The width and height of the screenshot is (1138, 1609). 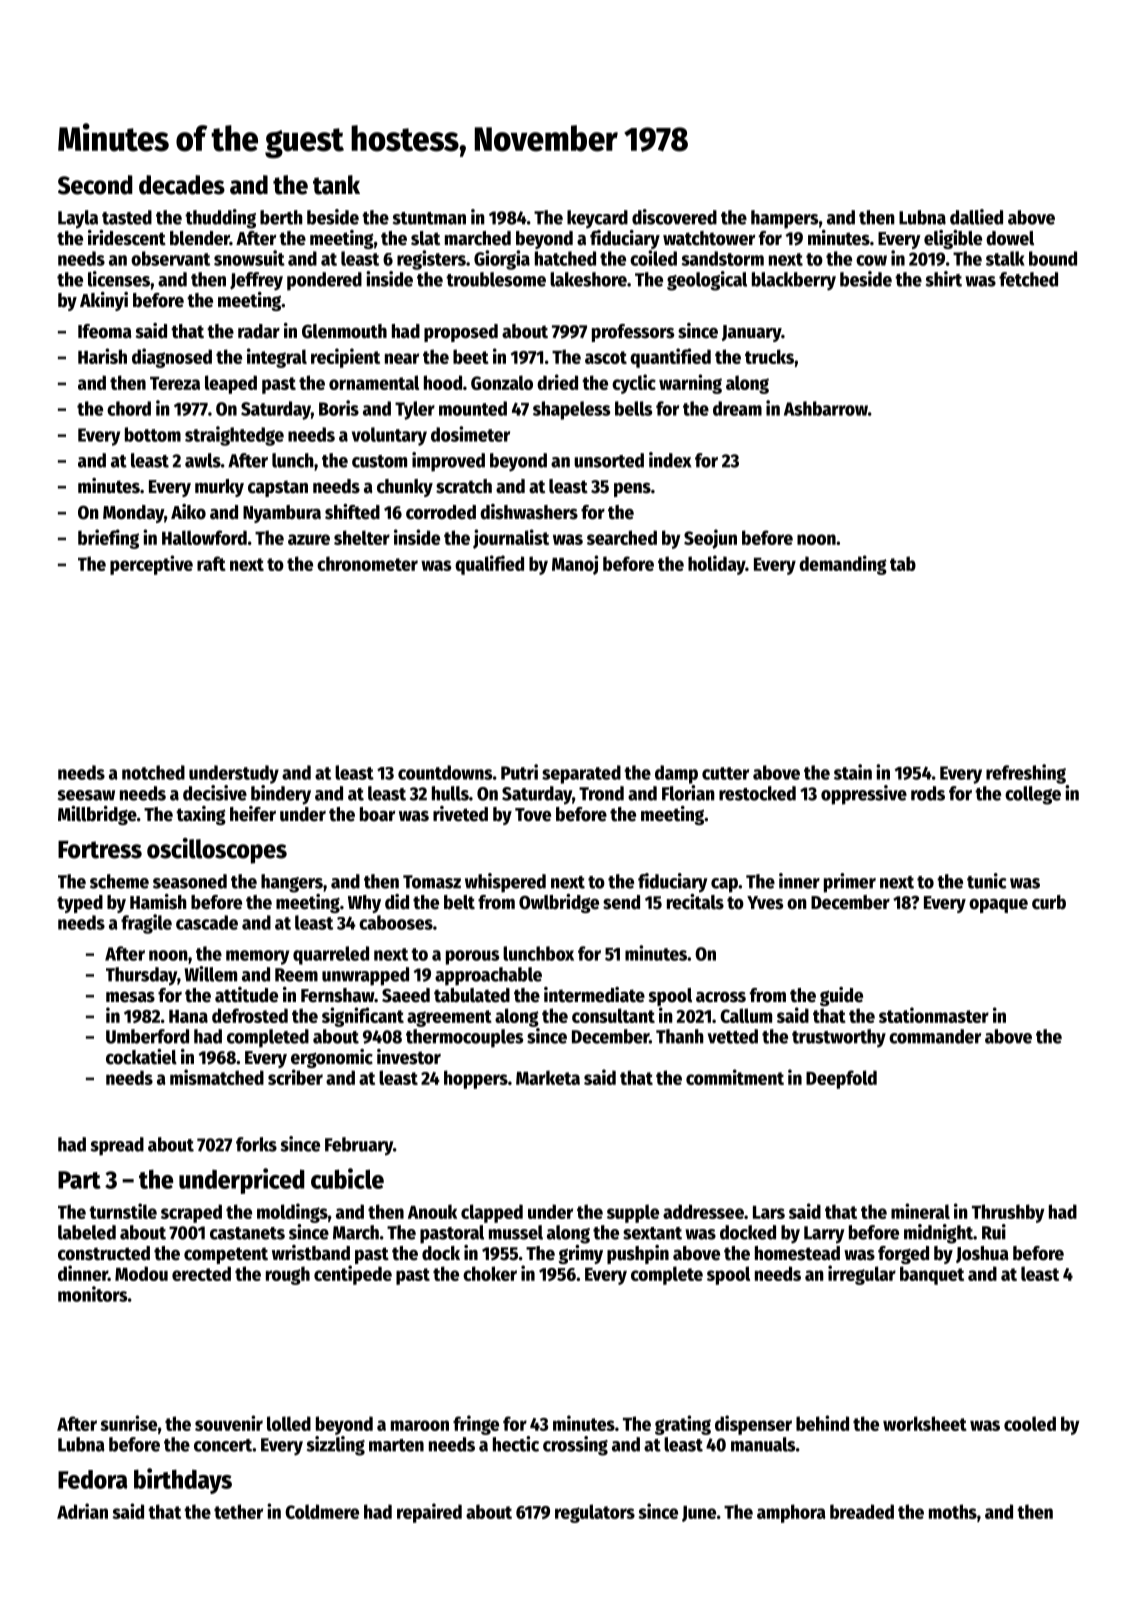 What do you see at coordinates (78, 219) in the screenshot?
I see `Layla` at bounding box center [78, 219].
